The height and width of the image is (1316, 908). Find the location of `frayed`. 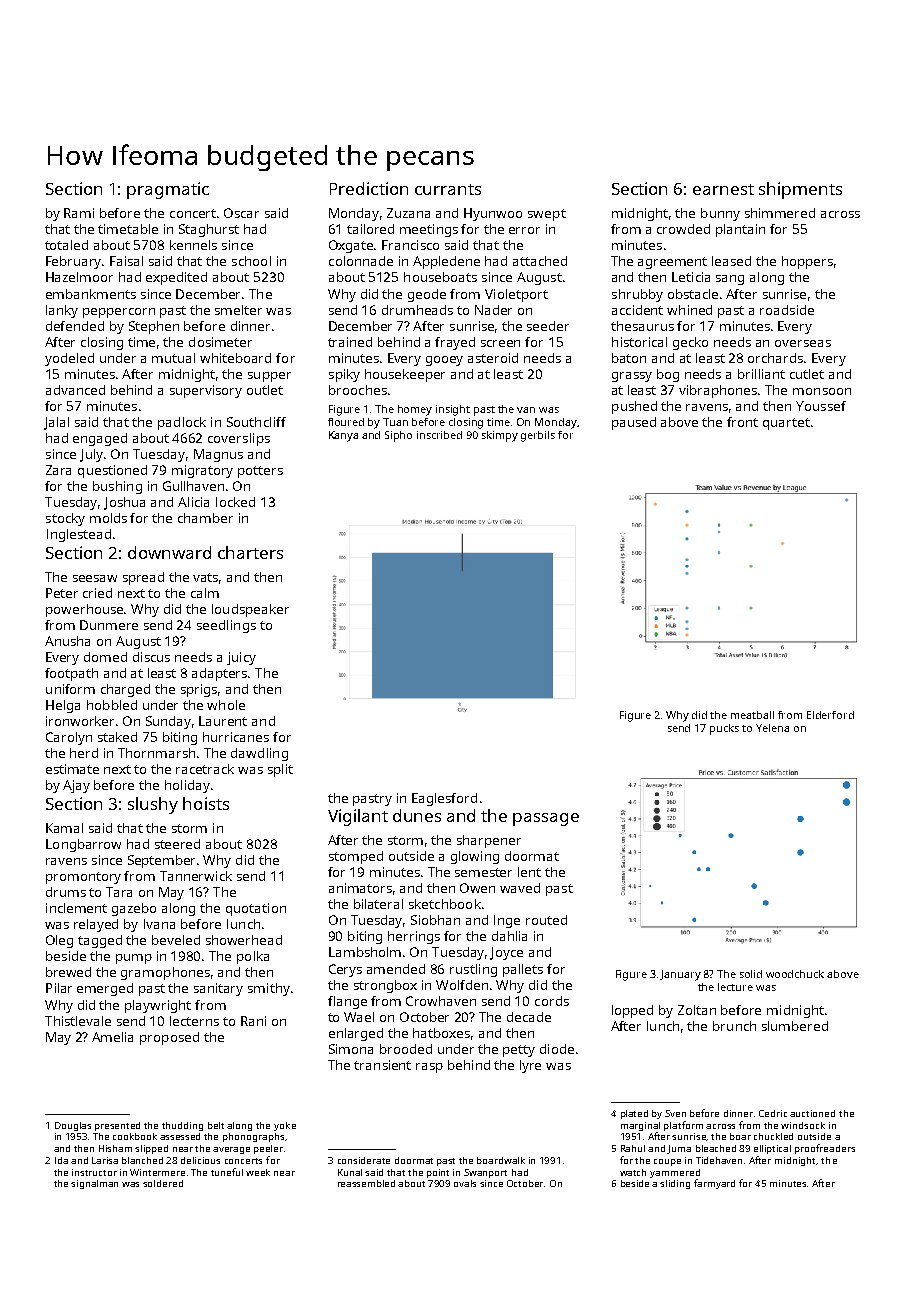

frayed is located at coordinates (455, 343).
